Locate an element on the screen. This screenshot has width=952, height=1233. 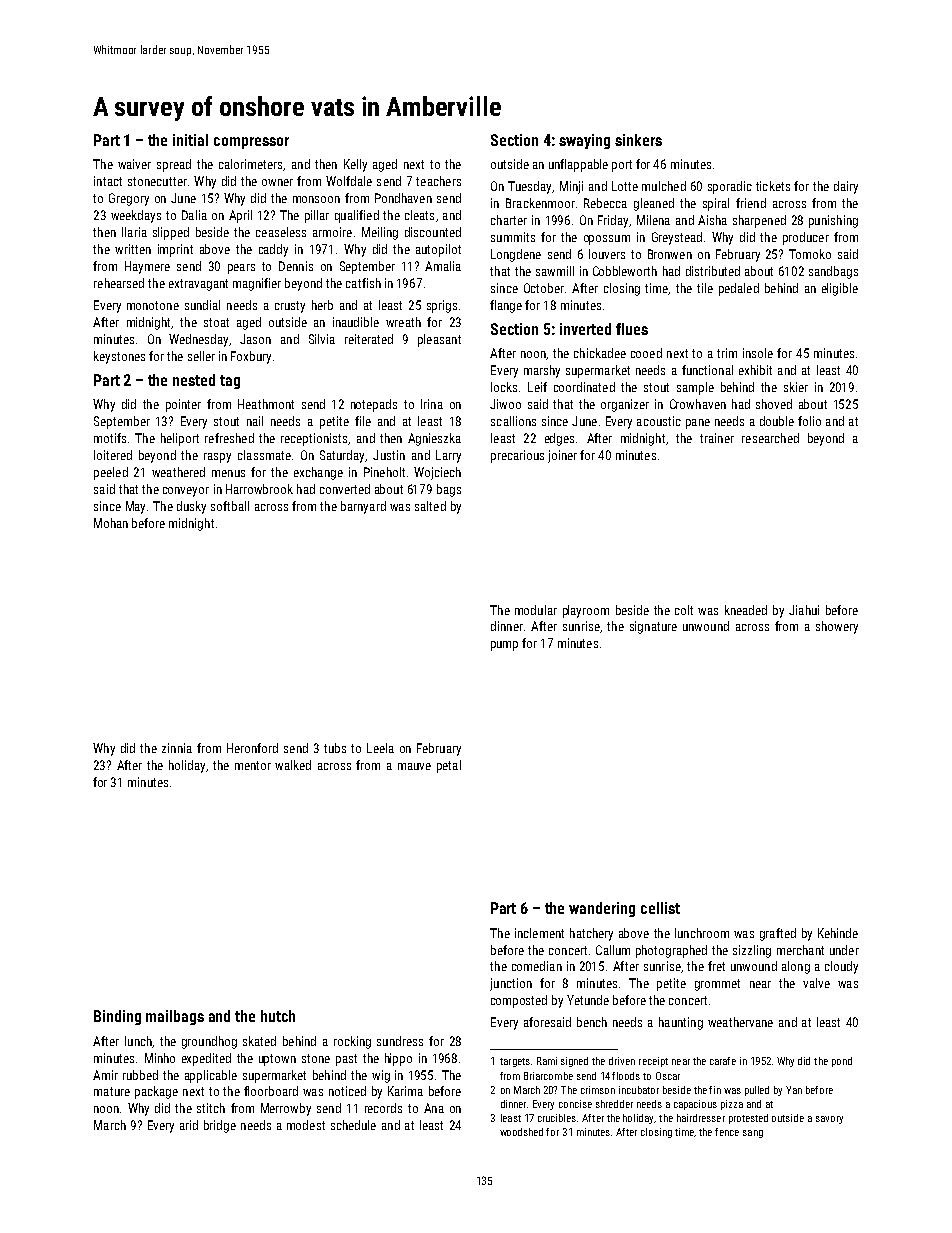
Ilaria is located at coordinates (134, 232).
